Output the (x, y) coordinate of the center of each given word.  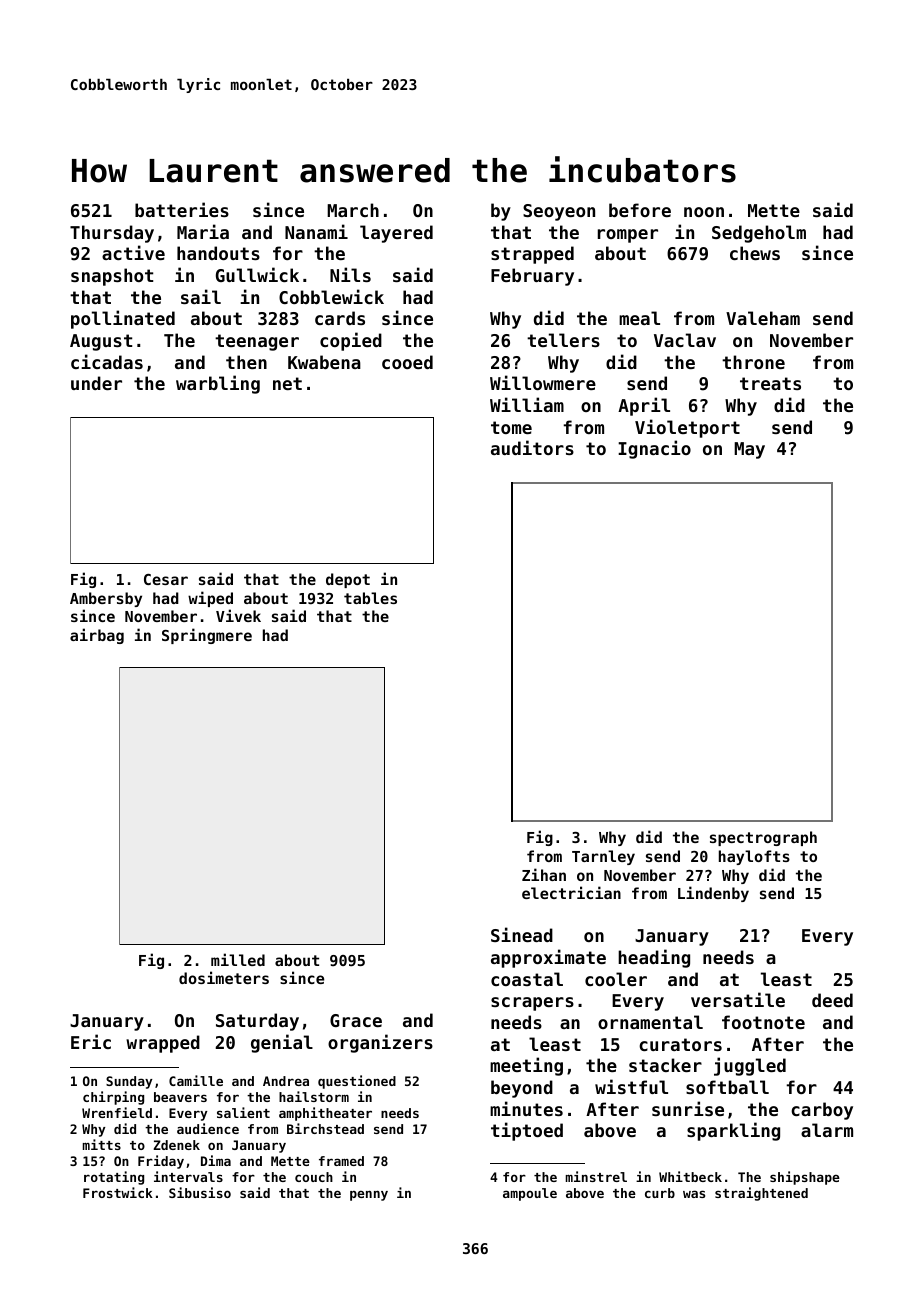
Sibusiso (200, 1192)
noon (704, 212)
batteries (182, 209)
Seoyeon (559, 212)
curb (660, 1193)
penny (369, 1195)
